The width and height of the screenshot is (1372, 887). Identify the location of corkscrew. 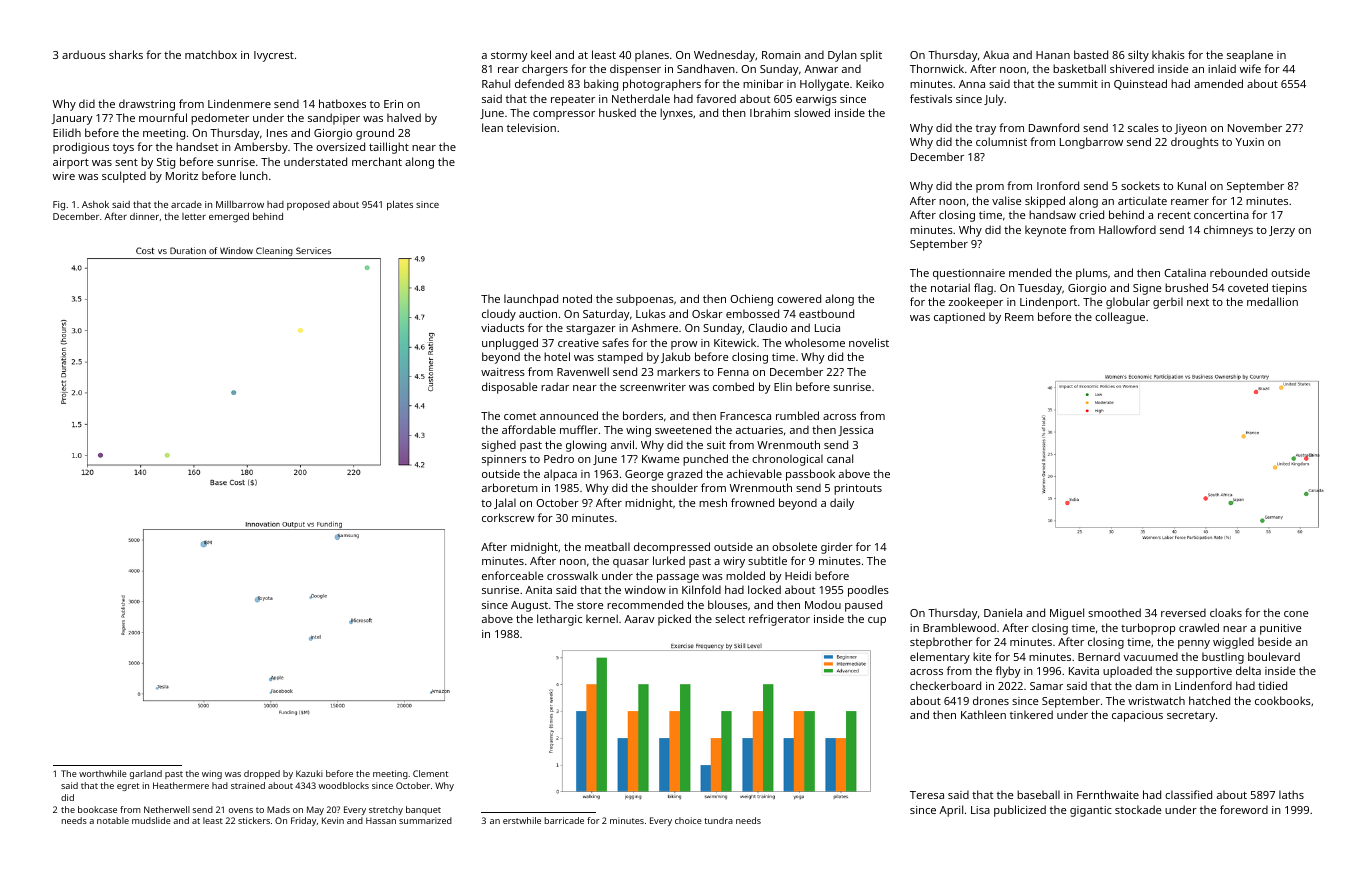
(508, 517).
